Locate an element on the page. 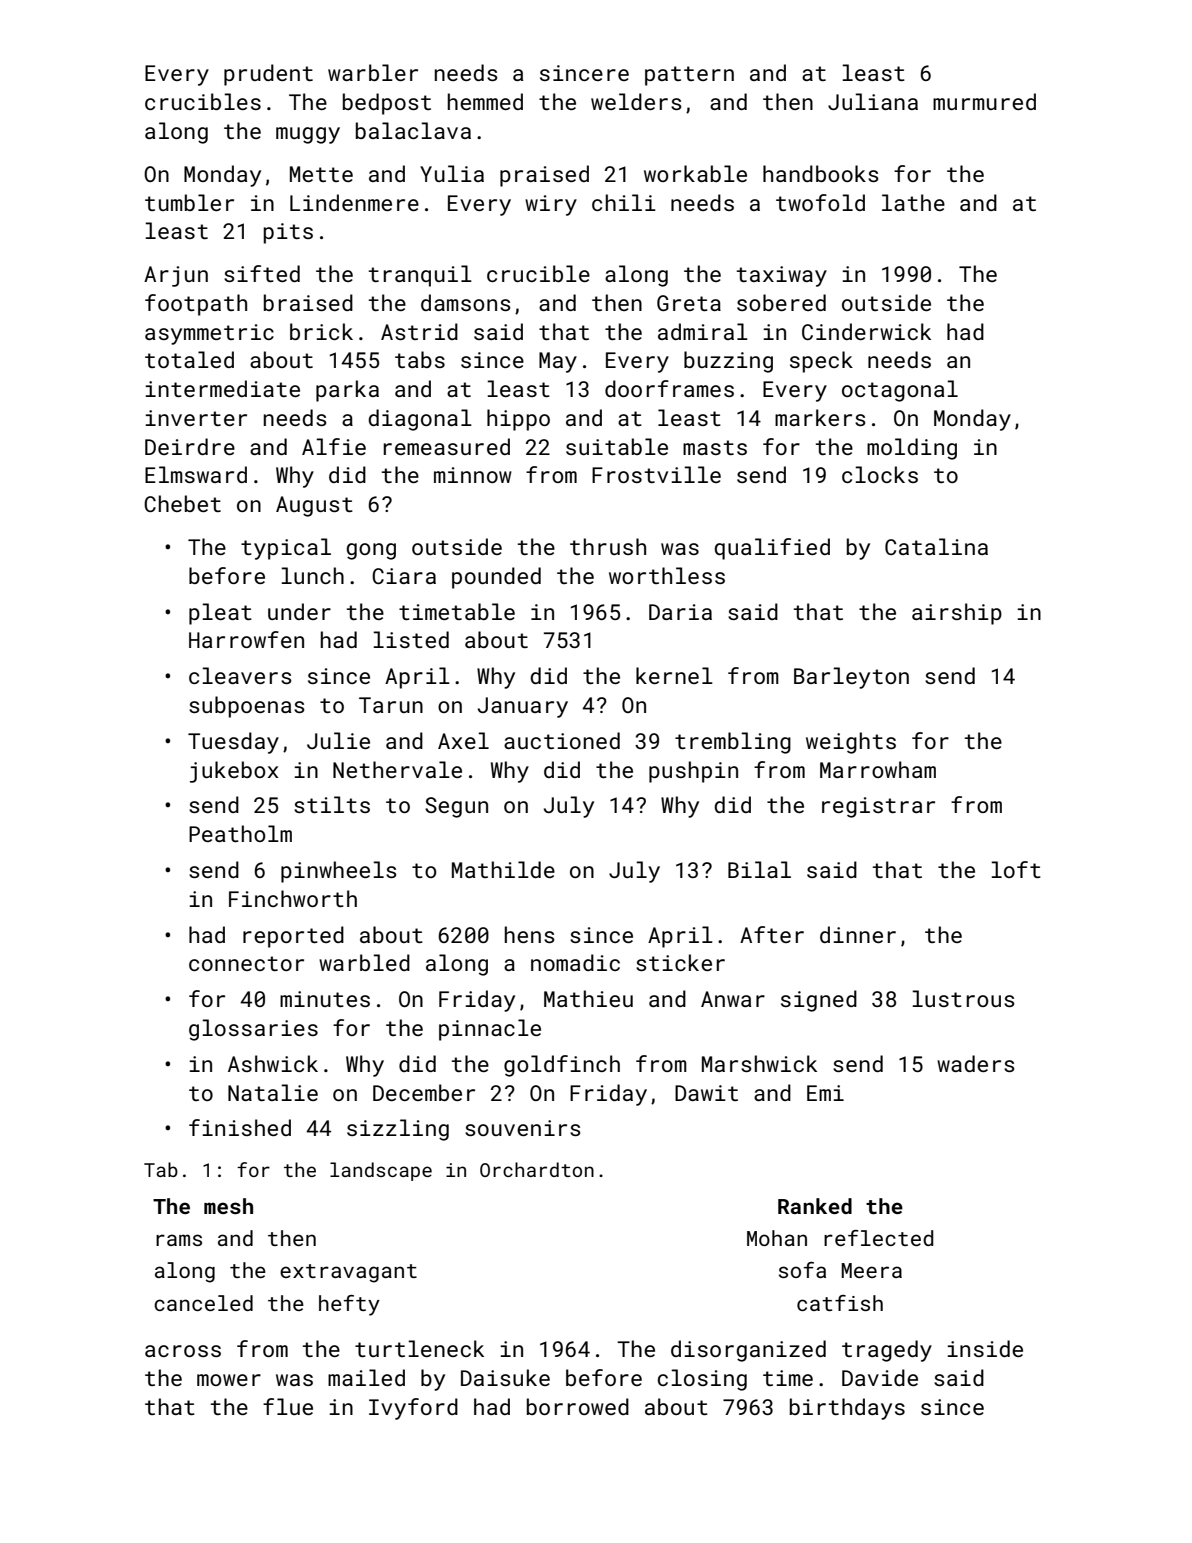 The width and height of the page is (1192, 1543). Mathilde is located at coordinates (503, 869).
